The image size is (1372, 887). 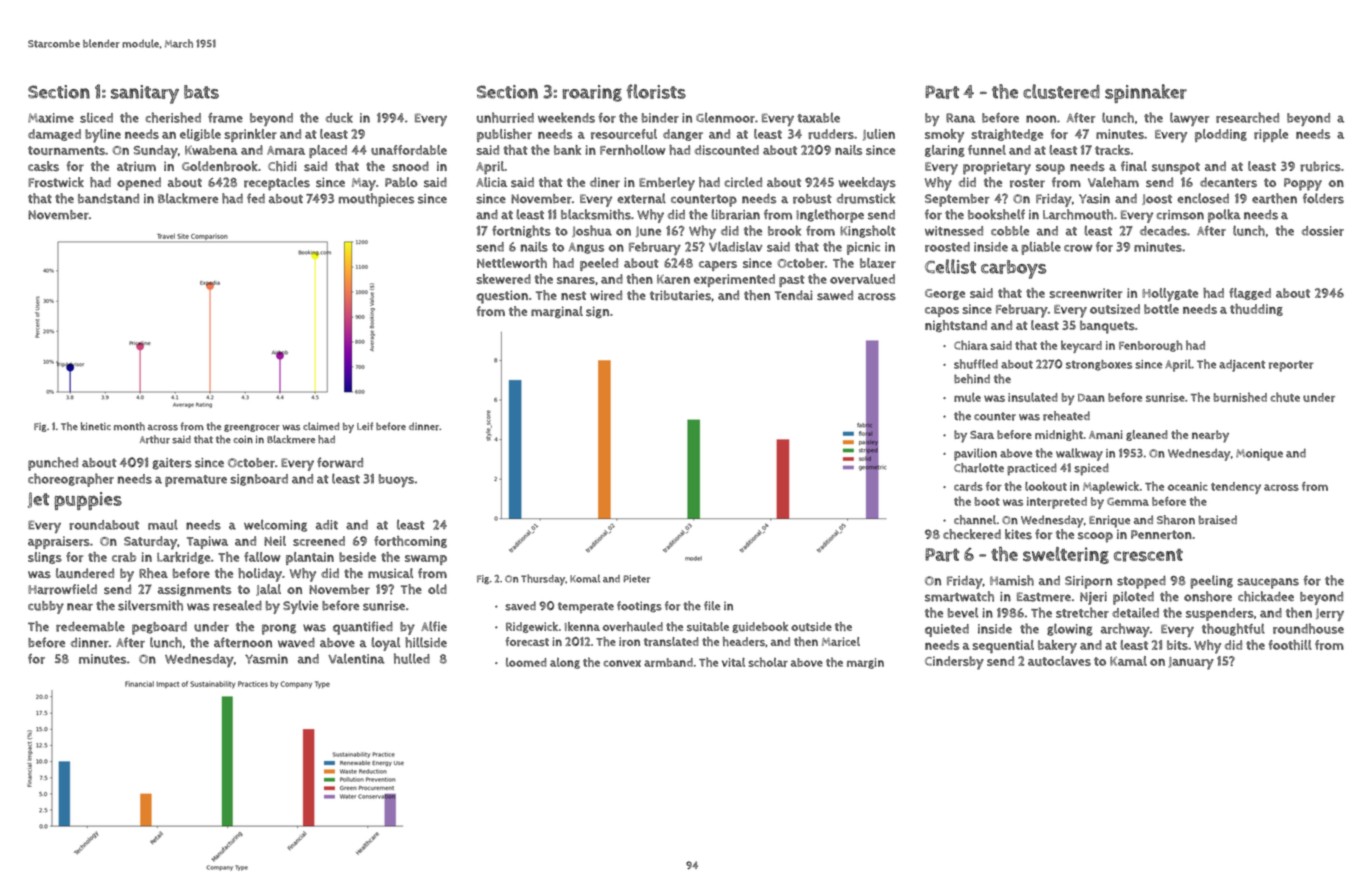 I want to click on rubrics, so click(x=1320, y=166).
